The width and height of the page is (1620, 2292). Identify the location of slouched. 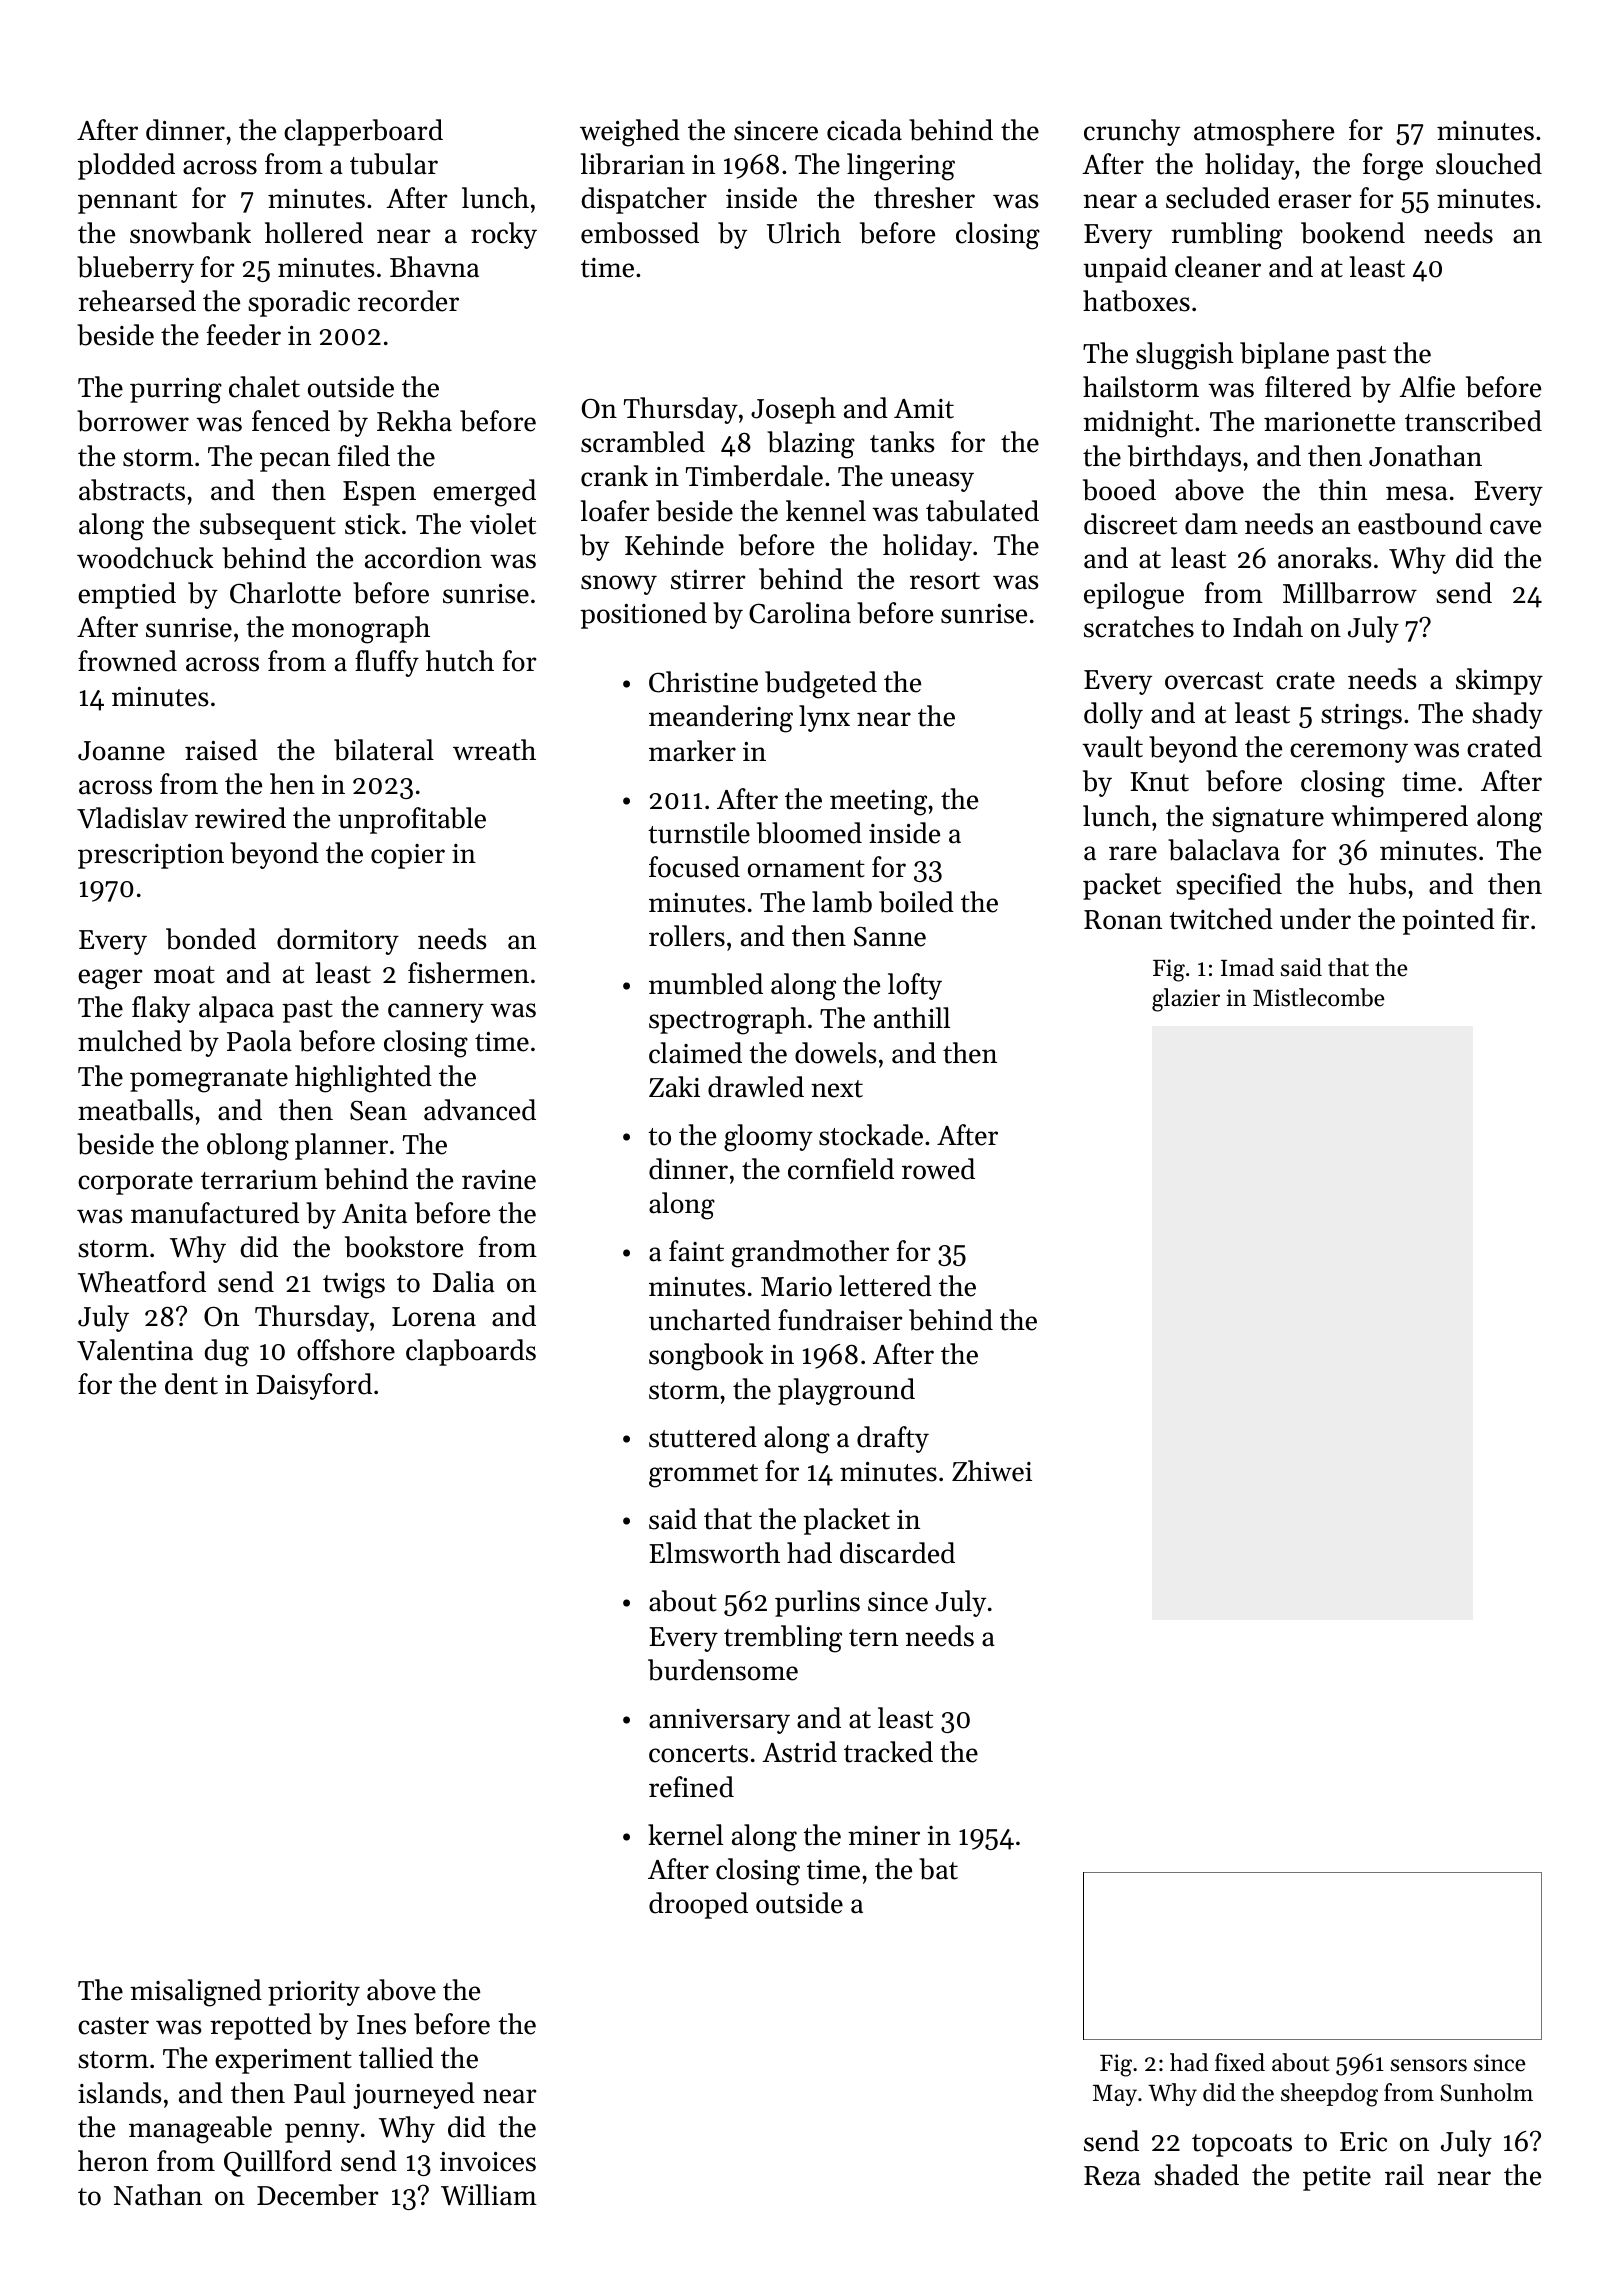
(1489, 164).
